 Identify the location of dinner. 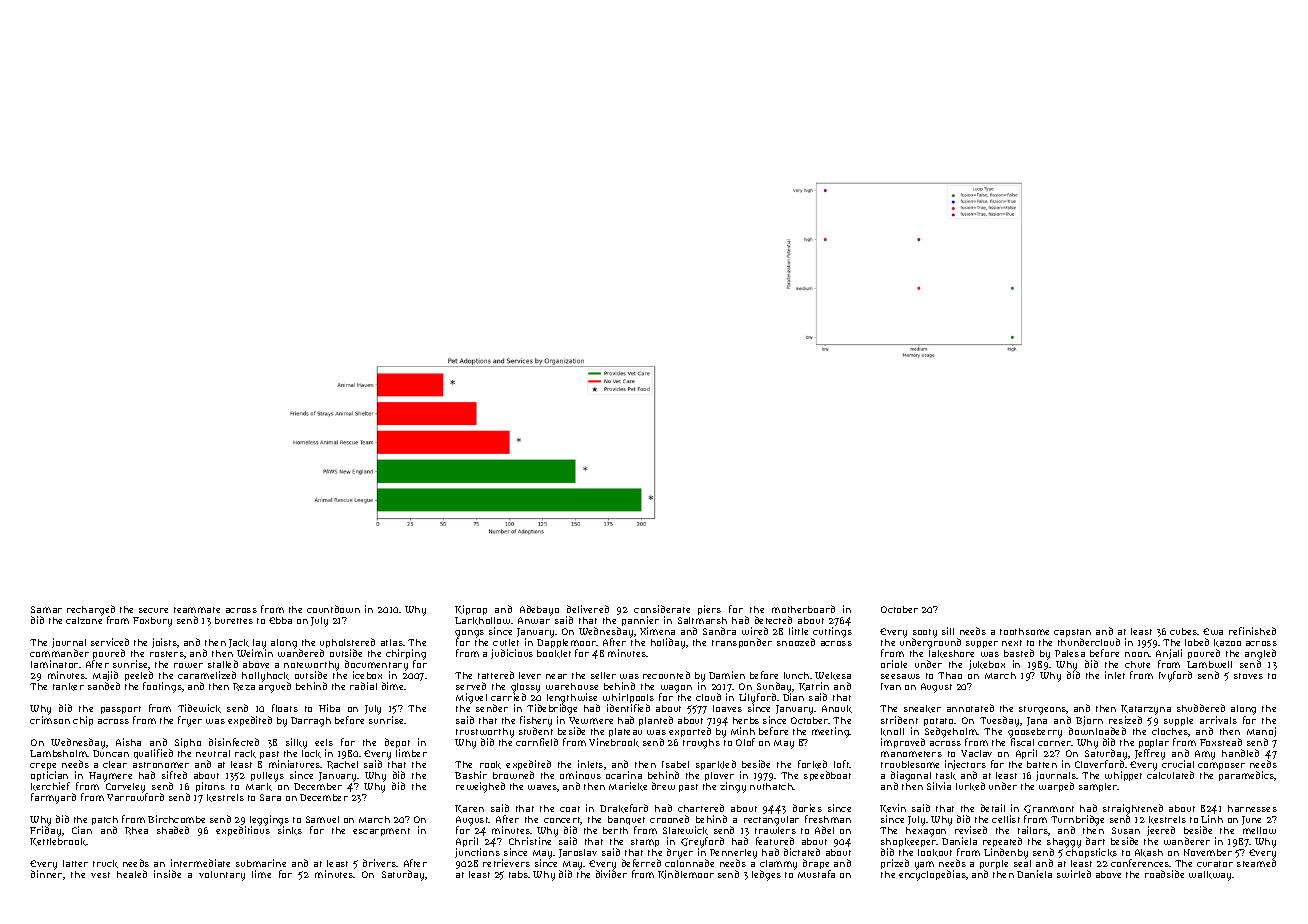
(46, 874).
